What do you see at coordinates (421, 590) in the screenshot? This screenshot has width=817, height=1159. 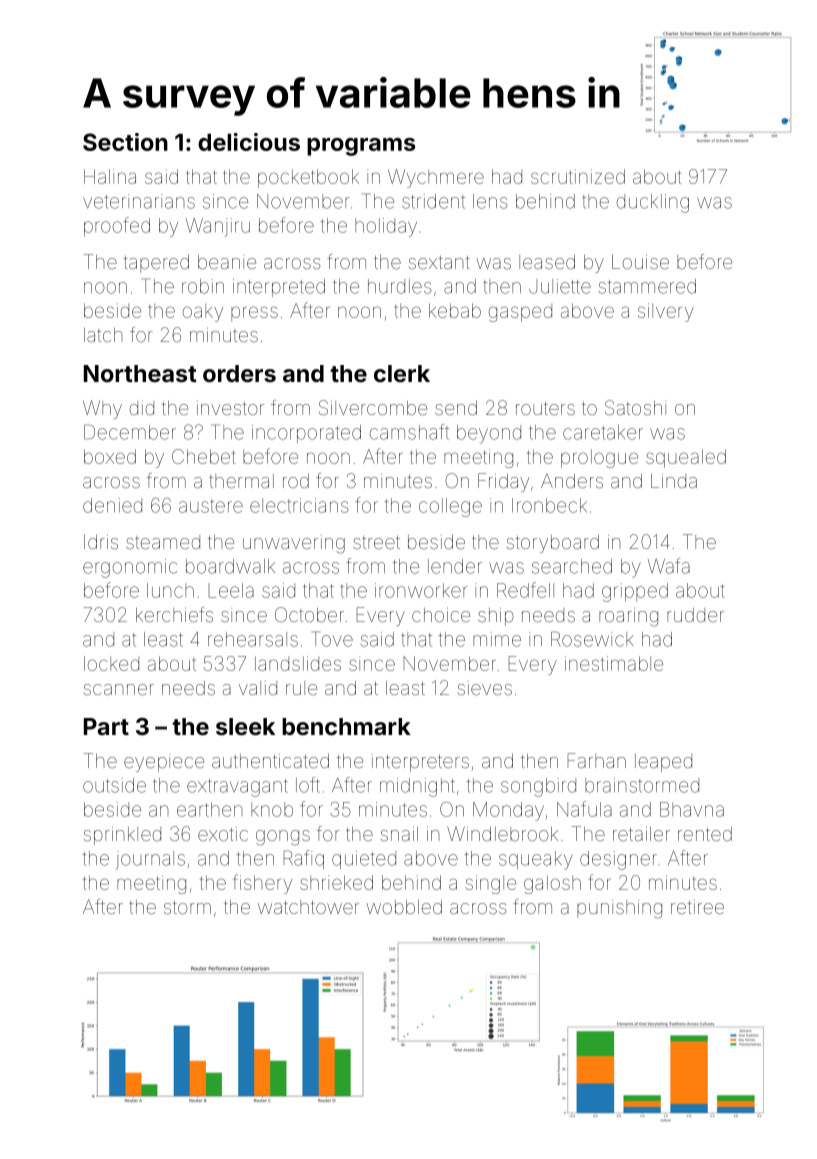 I see `ironworker` at bounding box center [421, 590].
